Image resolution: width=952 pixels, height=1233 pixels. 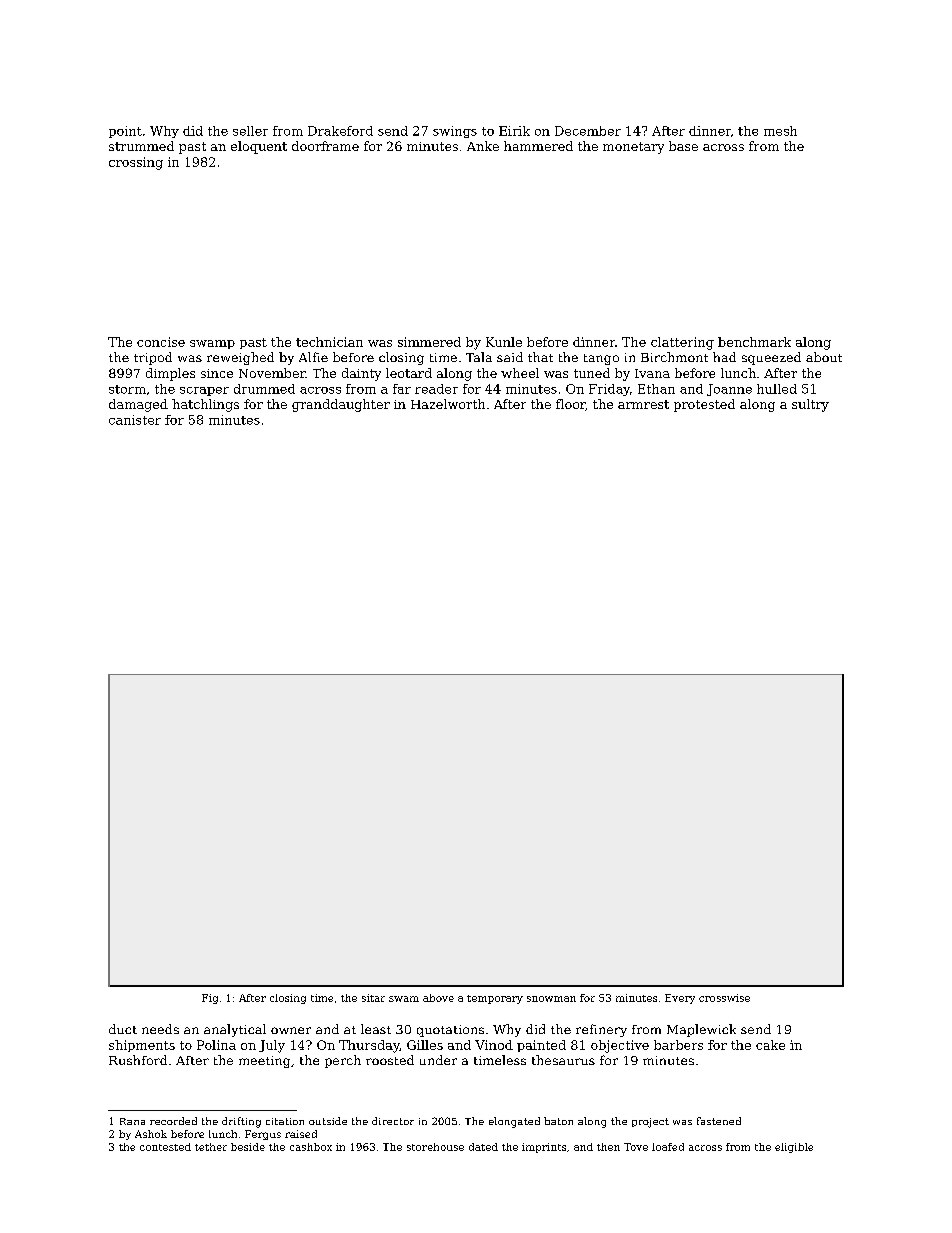 What do you see at coordinates (142, 1046) in the page?
I see `shipments` at bounding box center [142, 1046].
